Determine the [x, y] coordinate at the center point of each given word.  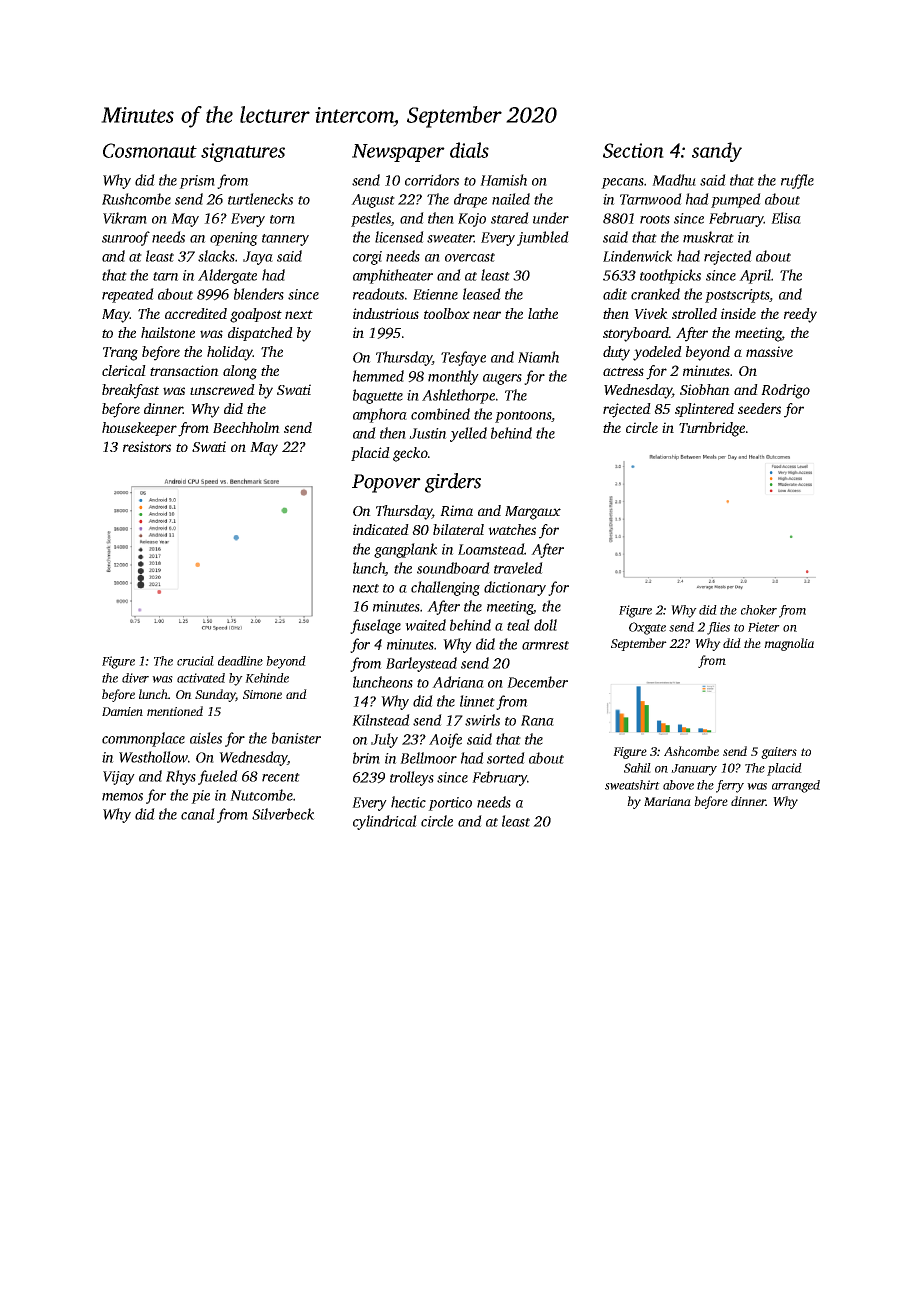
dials [469, 150]
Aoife [445, 740]
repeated [128, 295]
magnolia [789, 644]
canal [198, 814]
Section [633, 150]
